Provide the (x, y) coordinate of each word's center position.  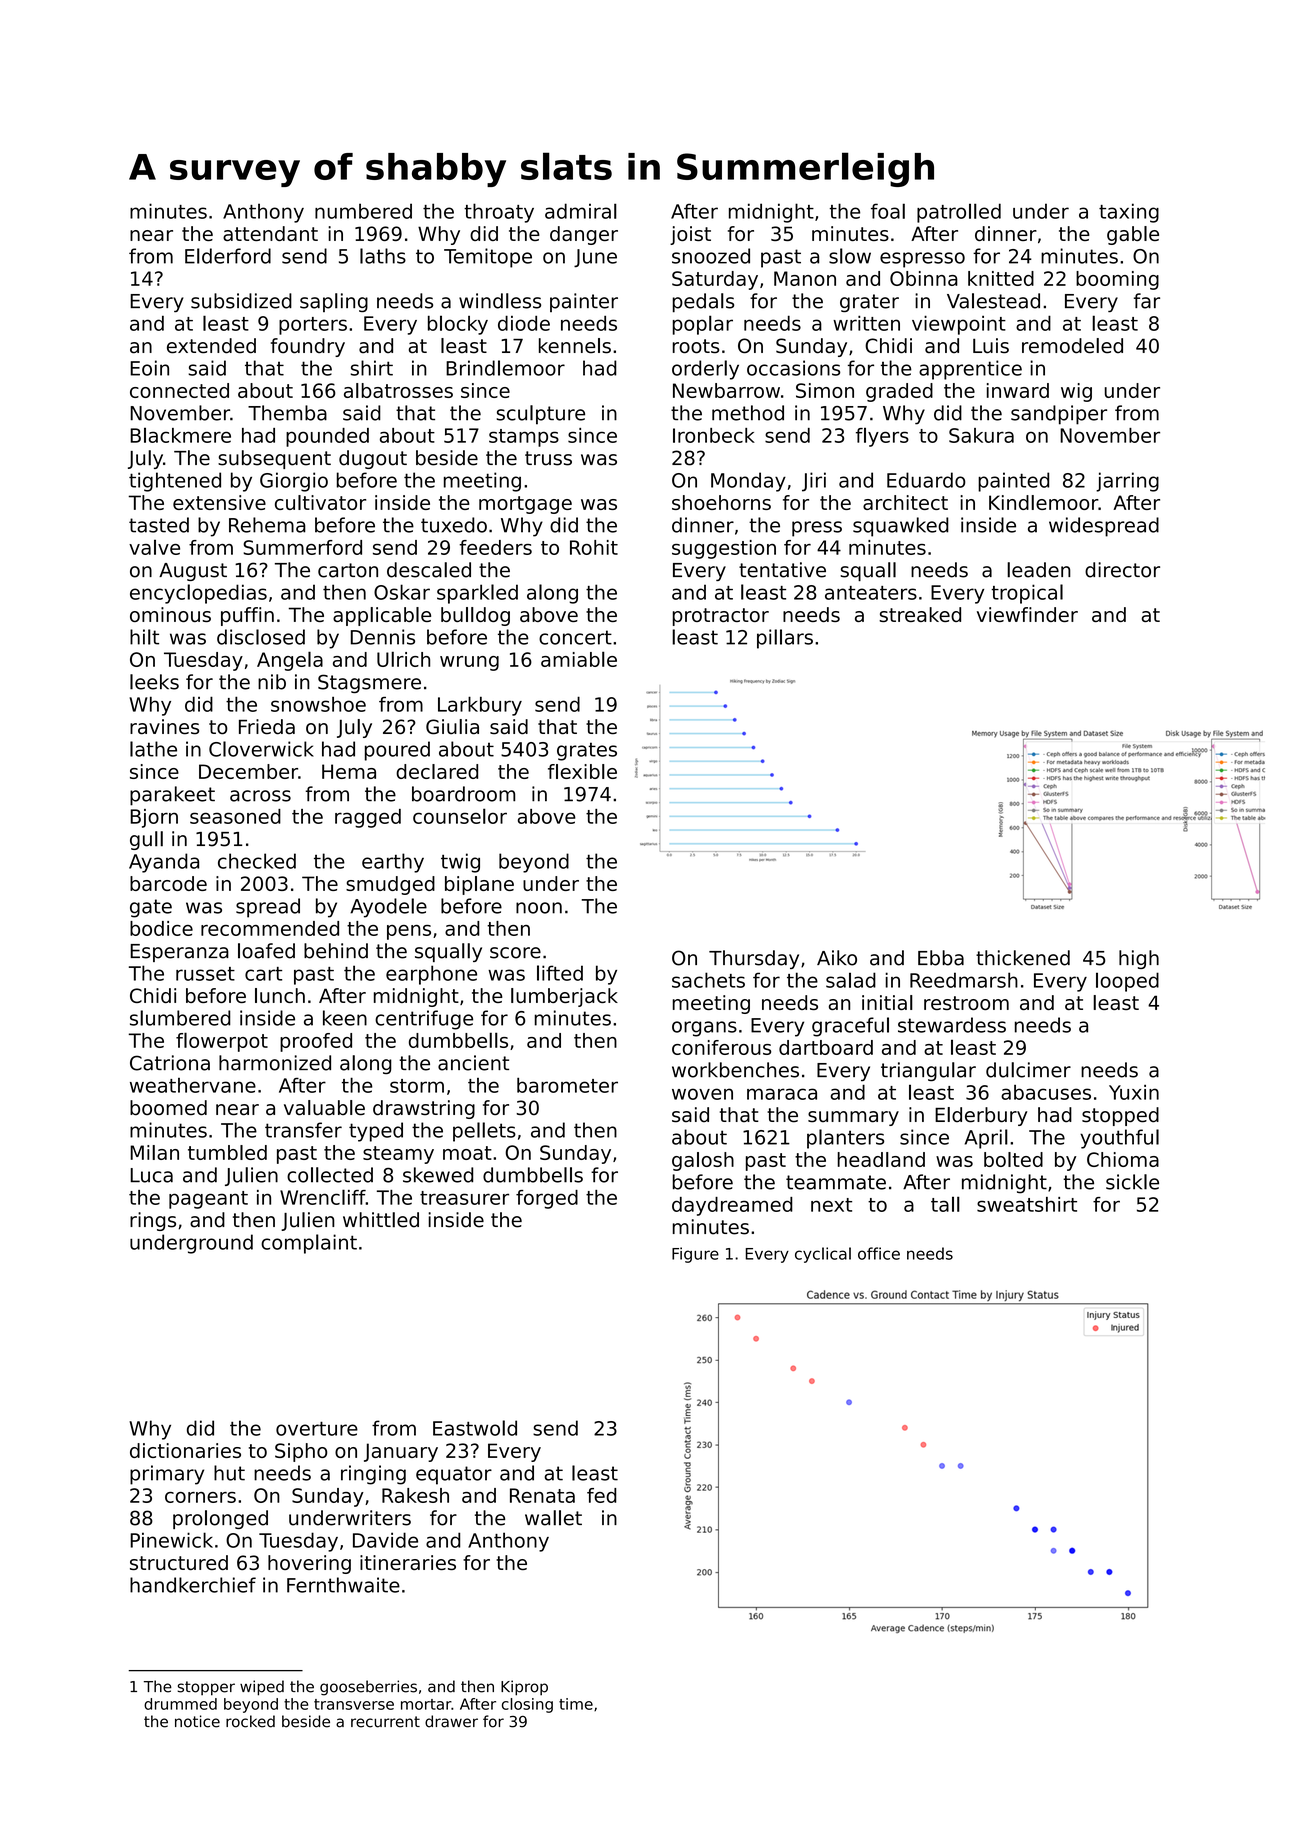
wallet (553, 1518)
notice (197, 1721)
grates (587, 751)
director (1122, 570)
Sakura (981, 435)
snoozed (711, 256)
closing (527, 1705)
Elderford (228, 256)
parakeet (172, 796)
